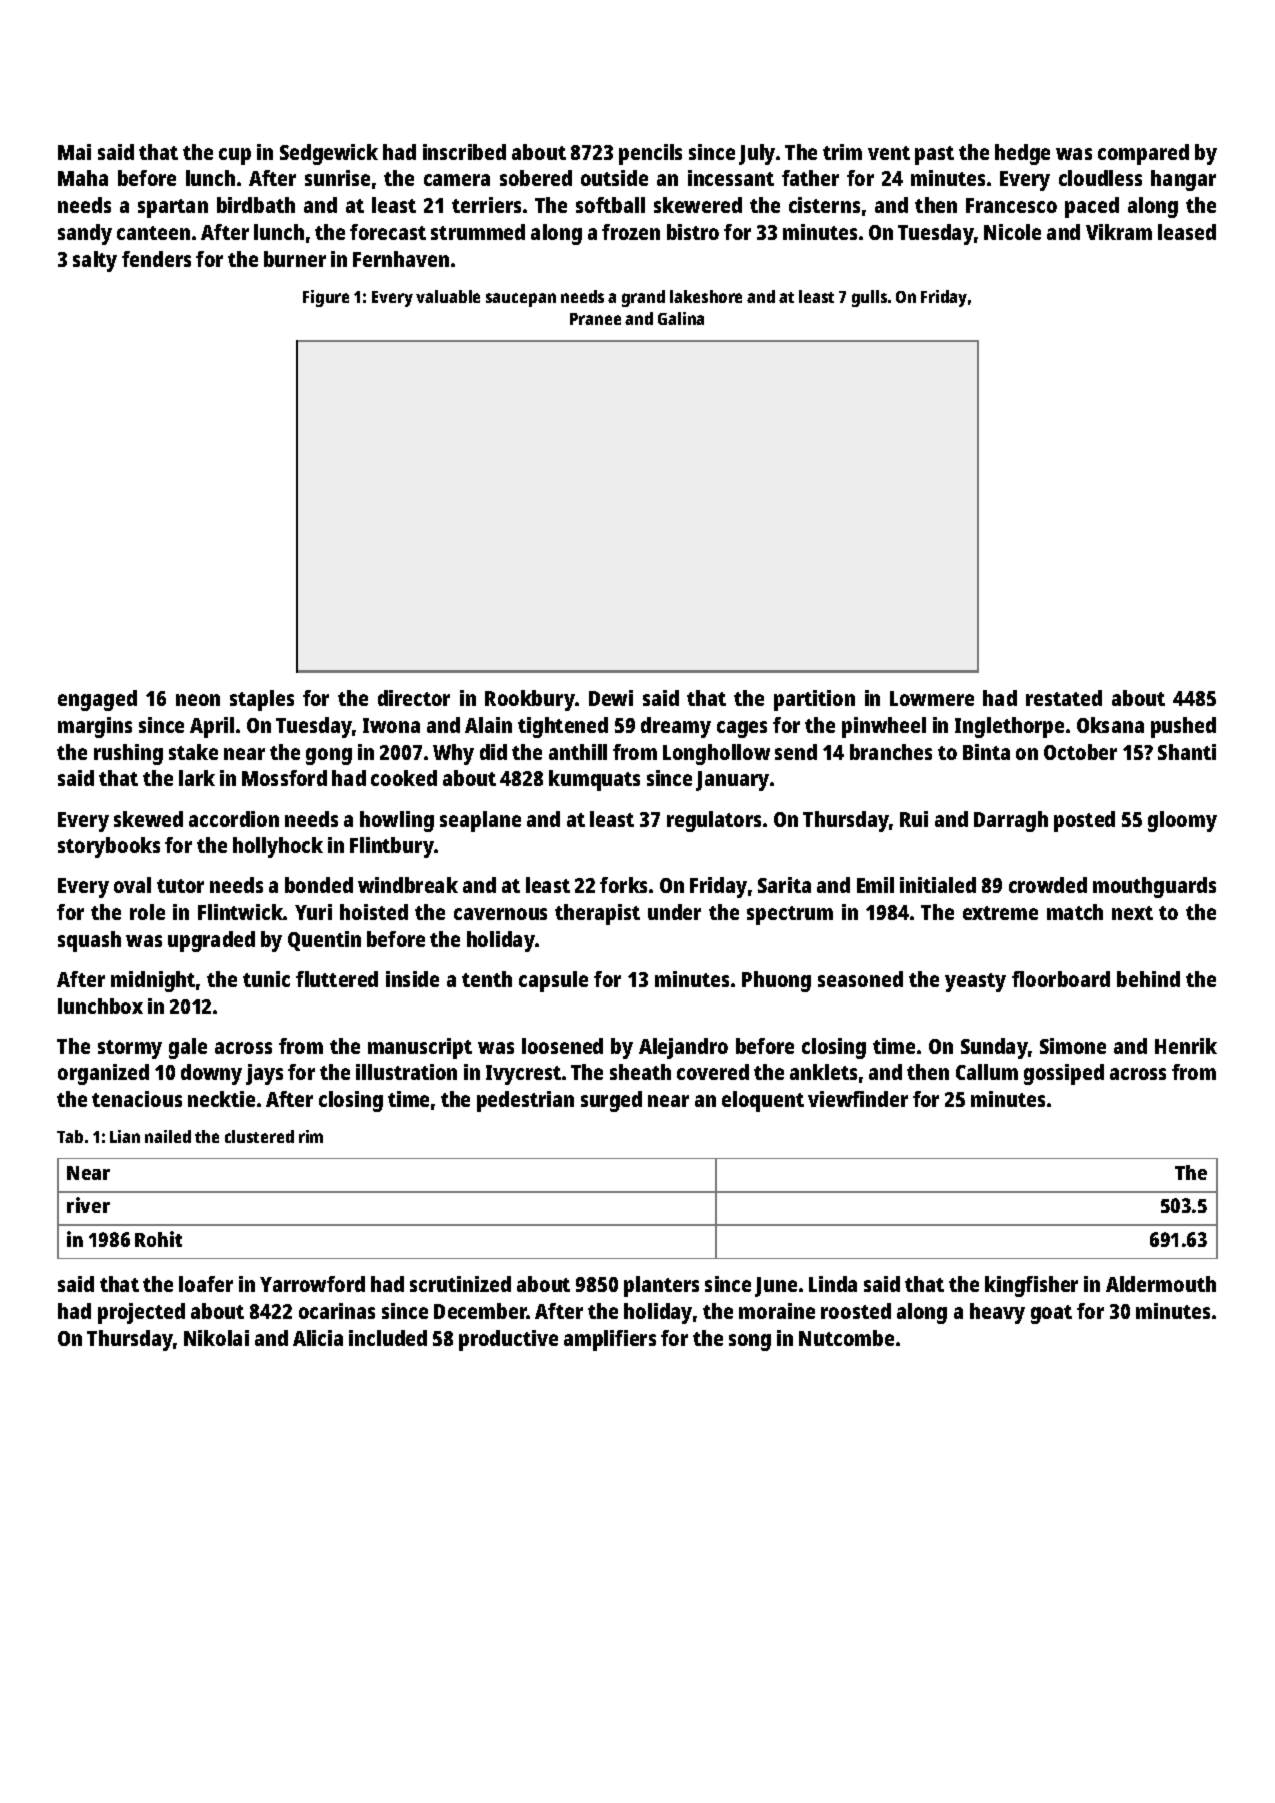  I want to click on Maha, so click(83, 178).
